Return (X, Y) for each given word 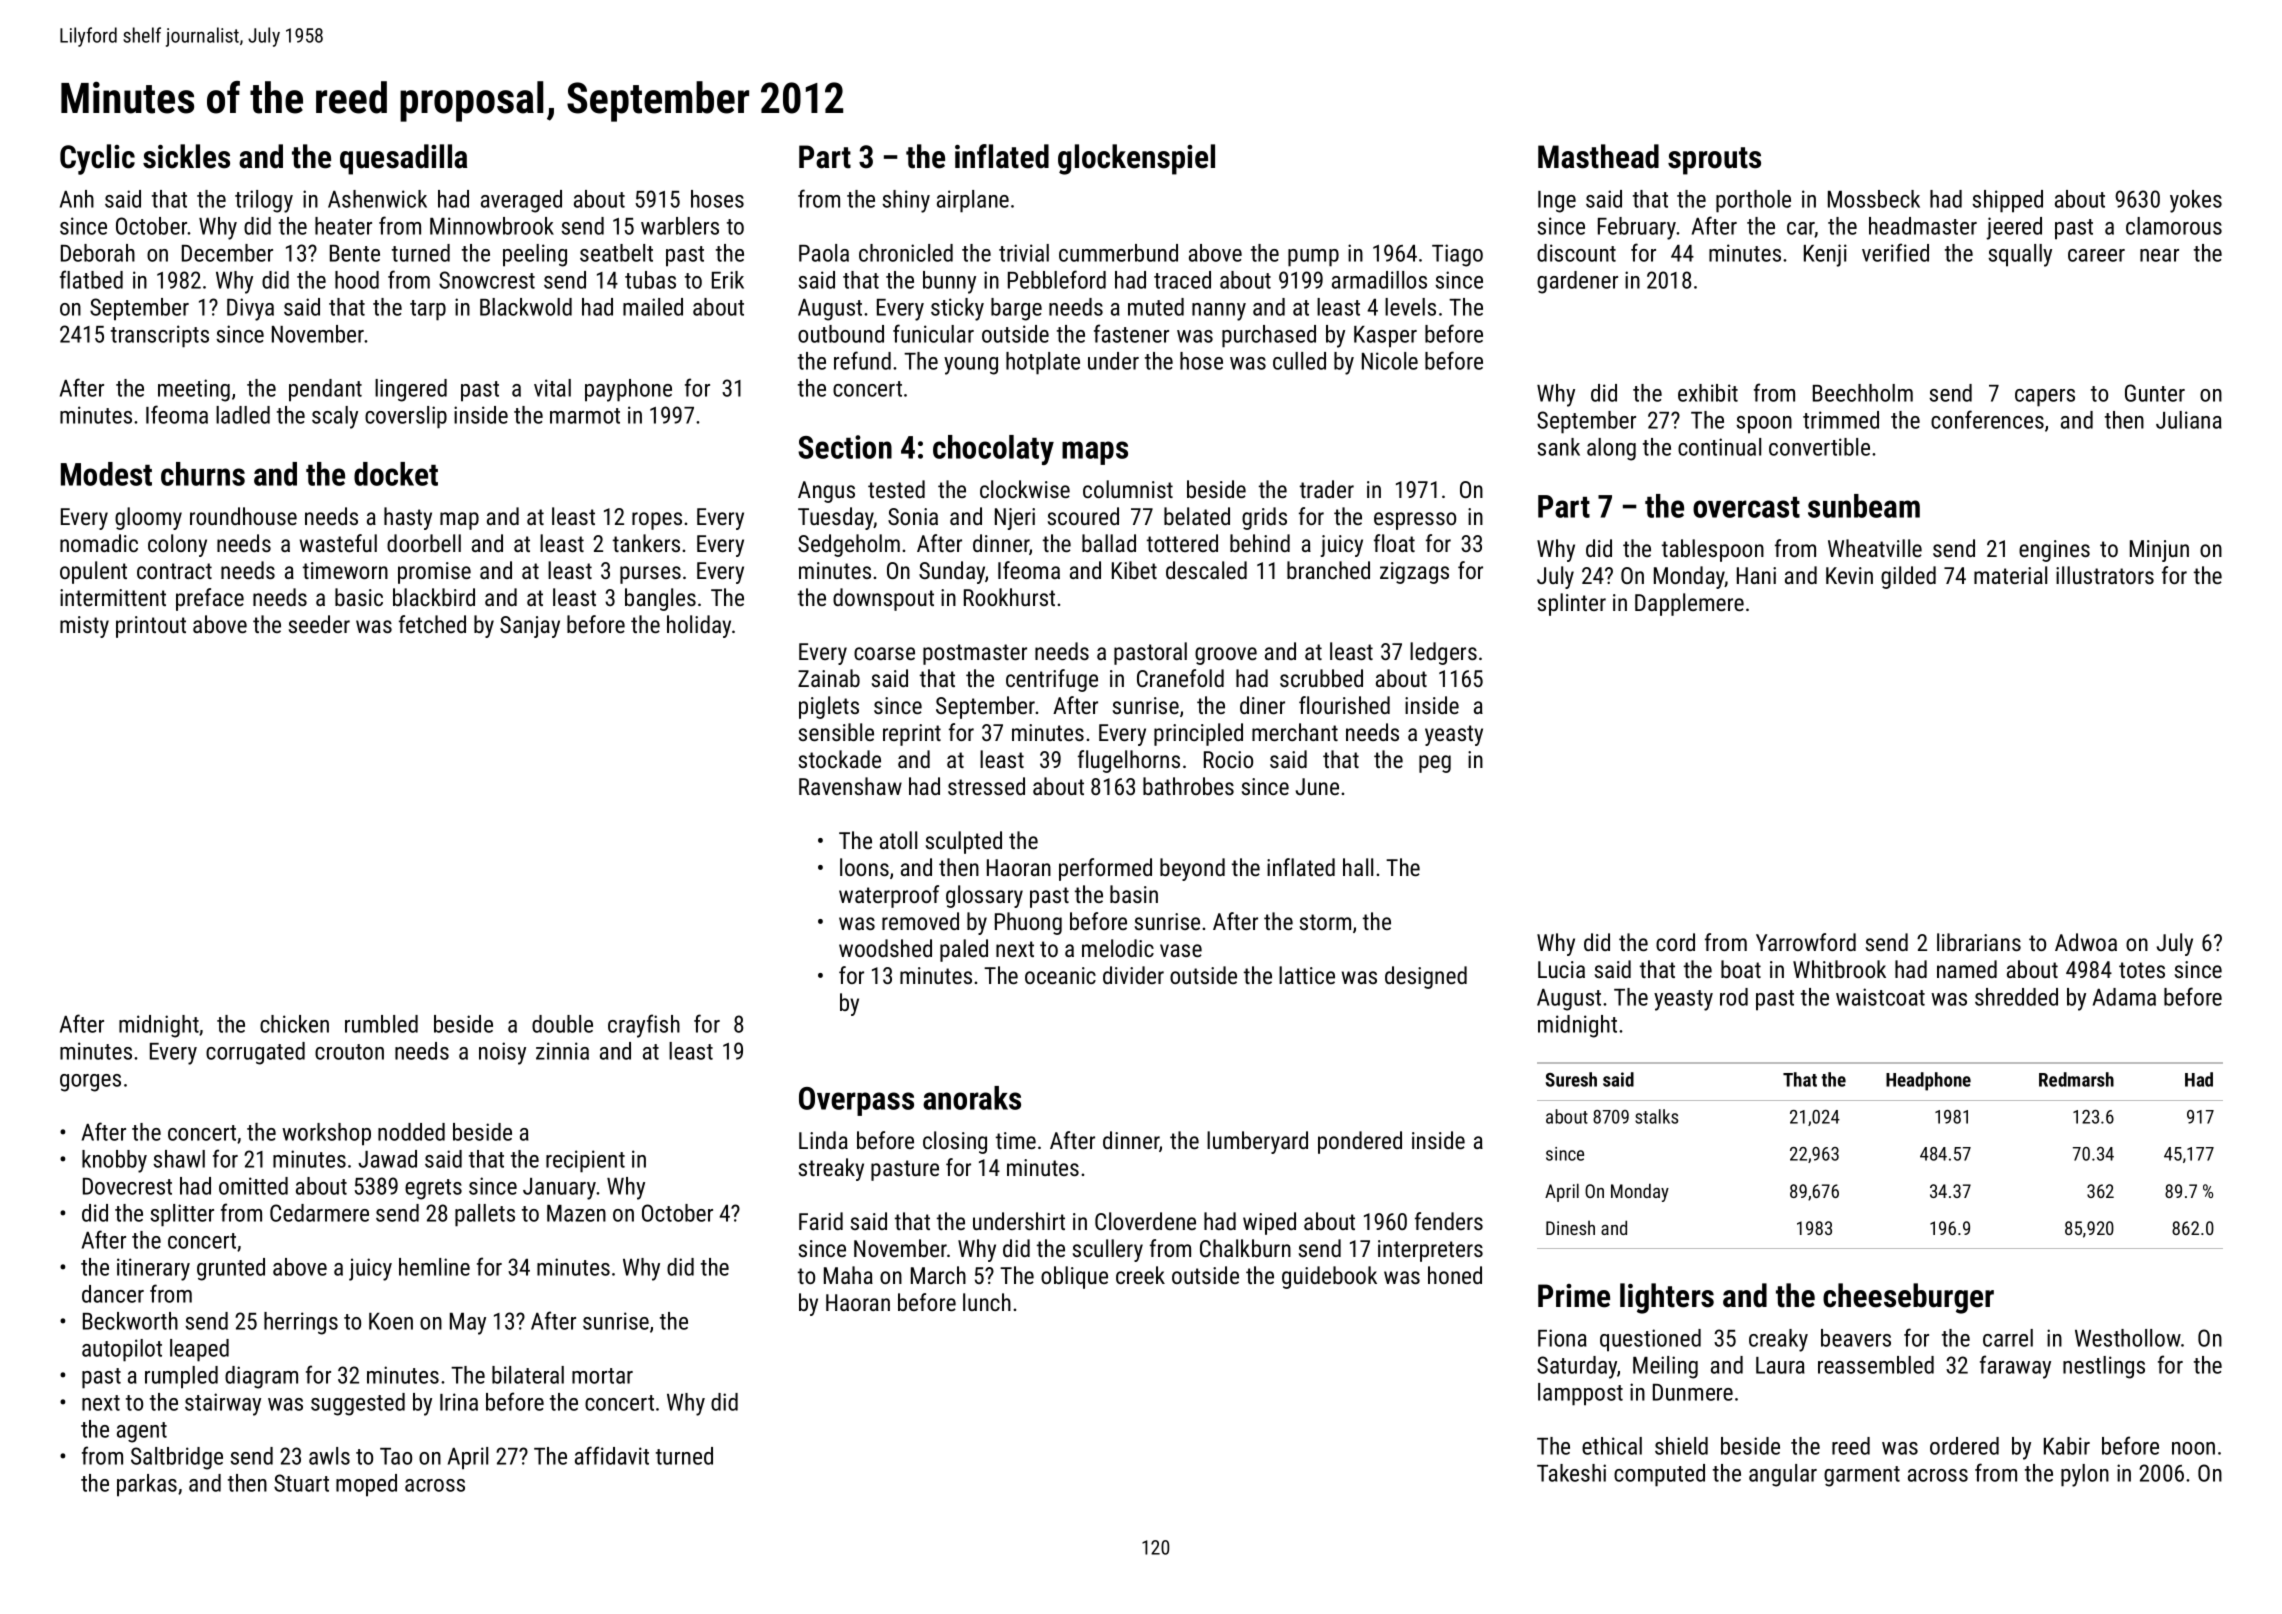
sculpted (964, 842)
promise (434, 573)
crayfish (644, 1026)
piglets (829, 707)
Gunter (2155, 393)
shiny (906, 201)
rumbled (381, 1024)
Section (845, 447)
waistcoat (1880, 997)
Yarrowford (1806, 942)
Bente (355, 253)
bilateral (528, 1375)
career (2096, 255)
